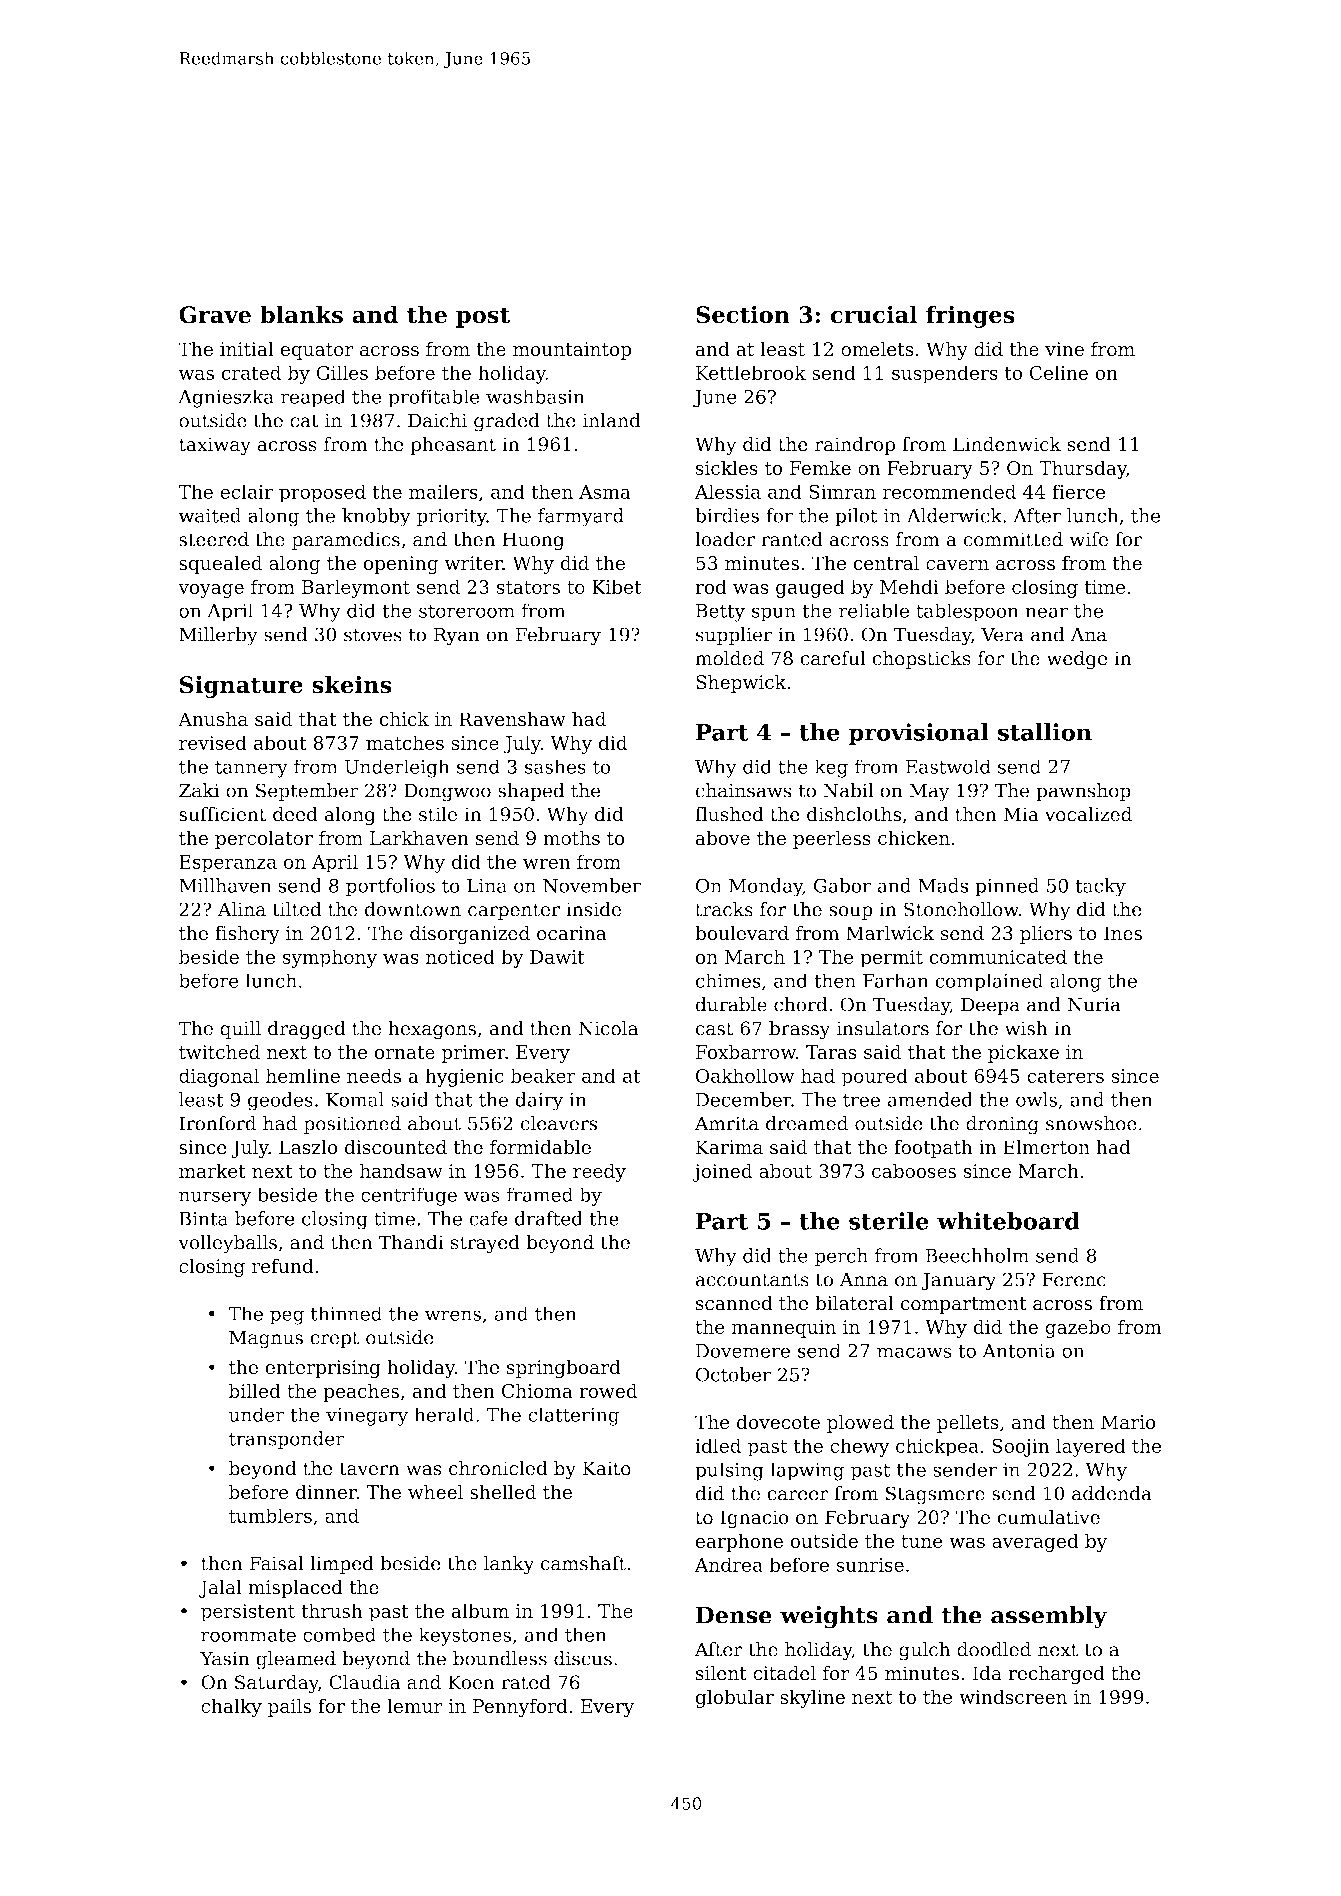  What do you see at coordinates (308, 1147) in the screenshot?
I see `Laszlo` at bounding box center [308, 1147].
